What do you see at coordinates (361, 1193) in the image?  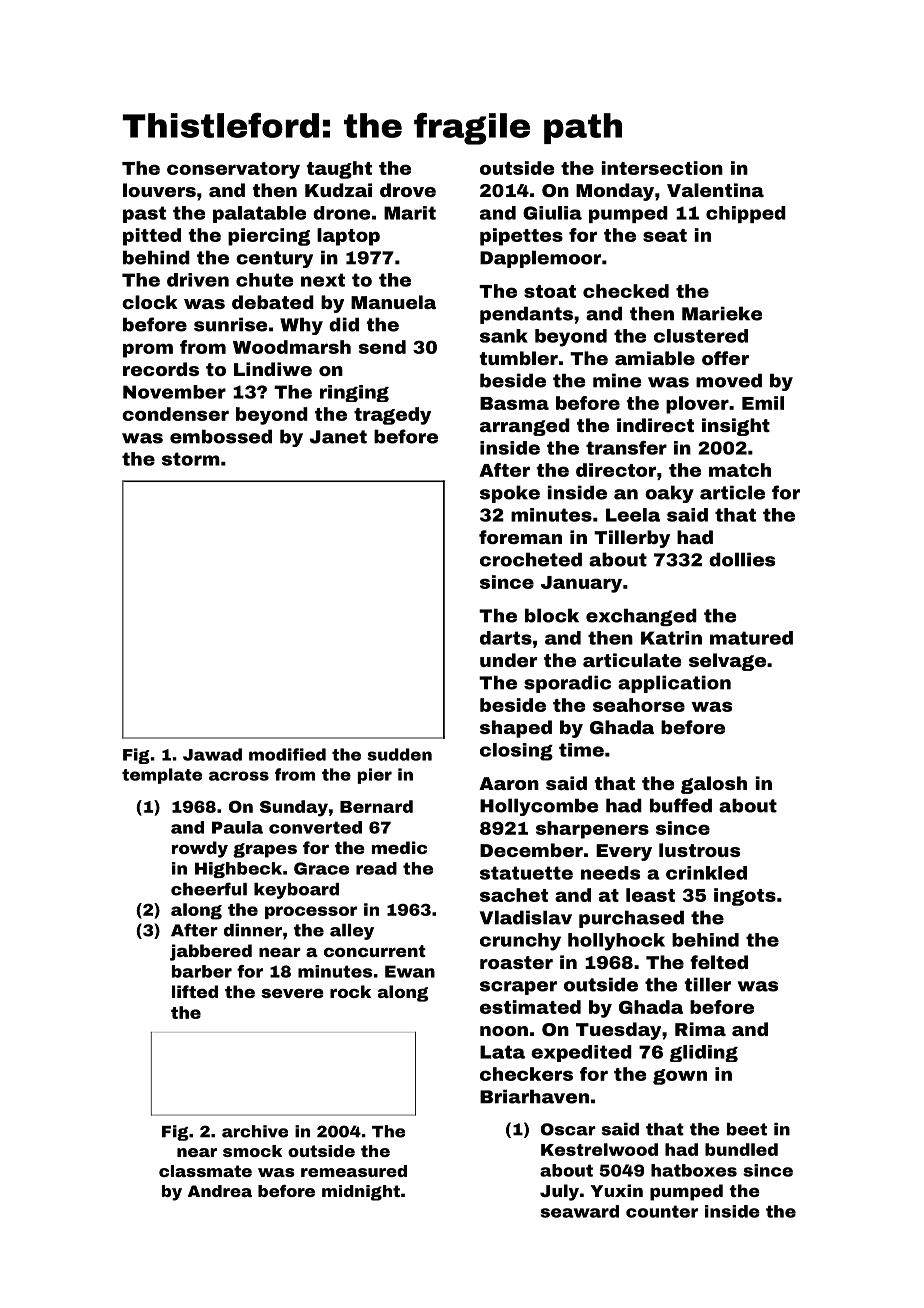 I see `midnight` at bounding box center [361, 1193].
